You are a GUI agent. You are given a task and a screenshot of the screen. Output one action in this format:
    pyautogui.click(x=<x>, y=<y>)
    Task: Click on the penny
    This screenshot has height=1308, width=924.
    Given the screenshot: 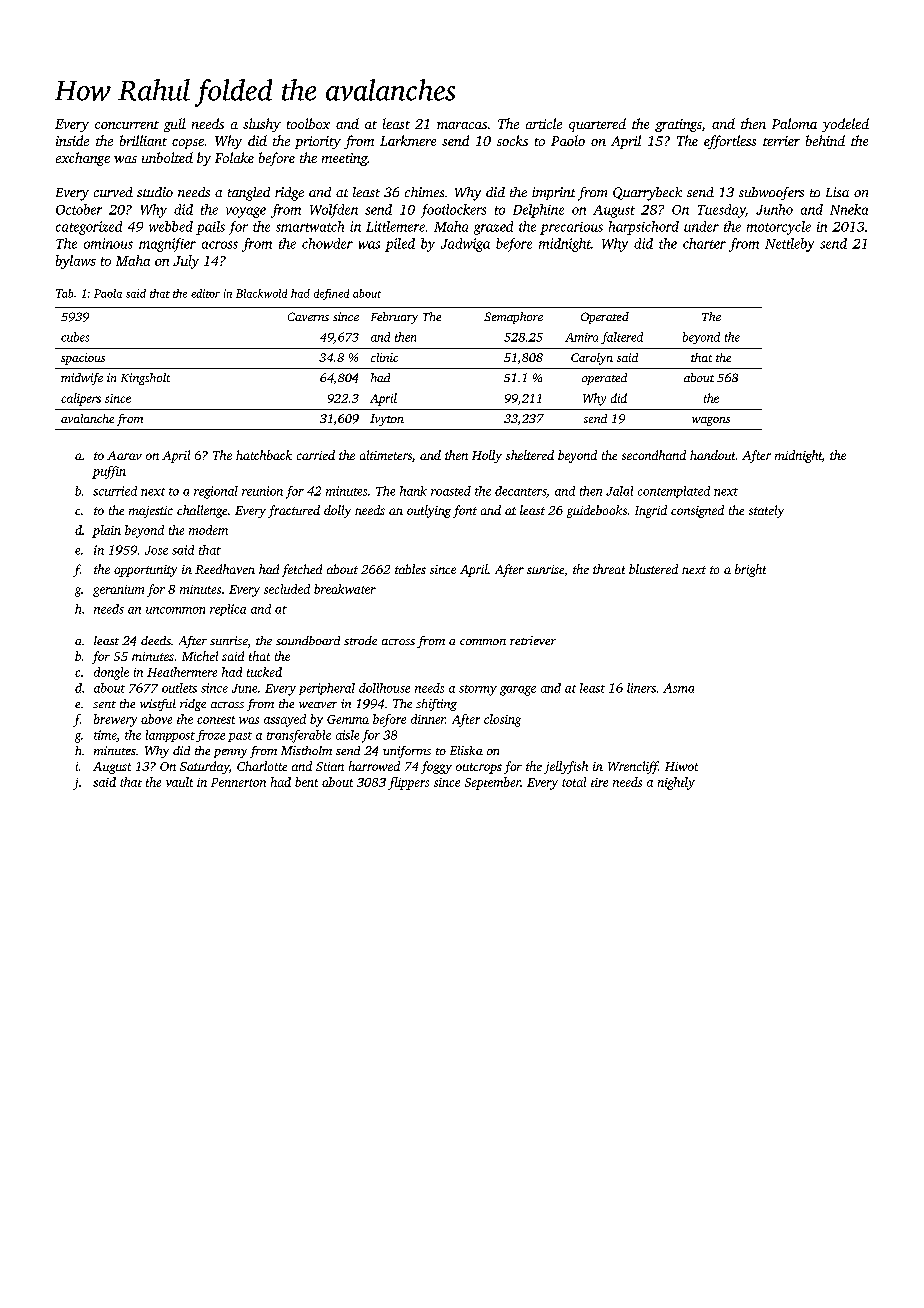 What is the action you would take?
    pyautogui.click(x=230, y=753)
